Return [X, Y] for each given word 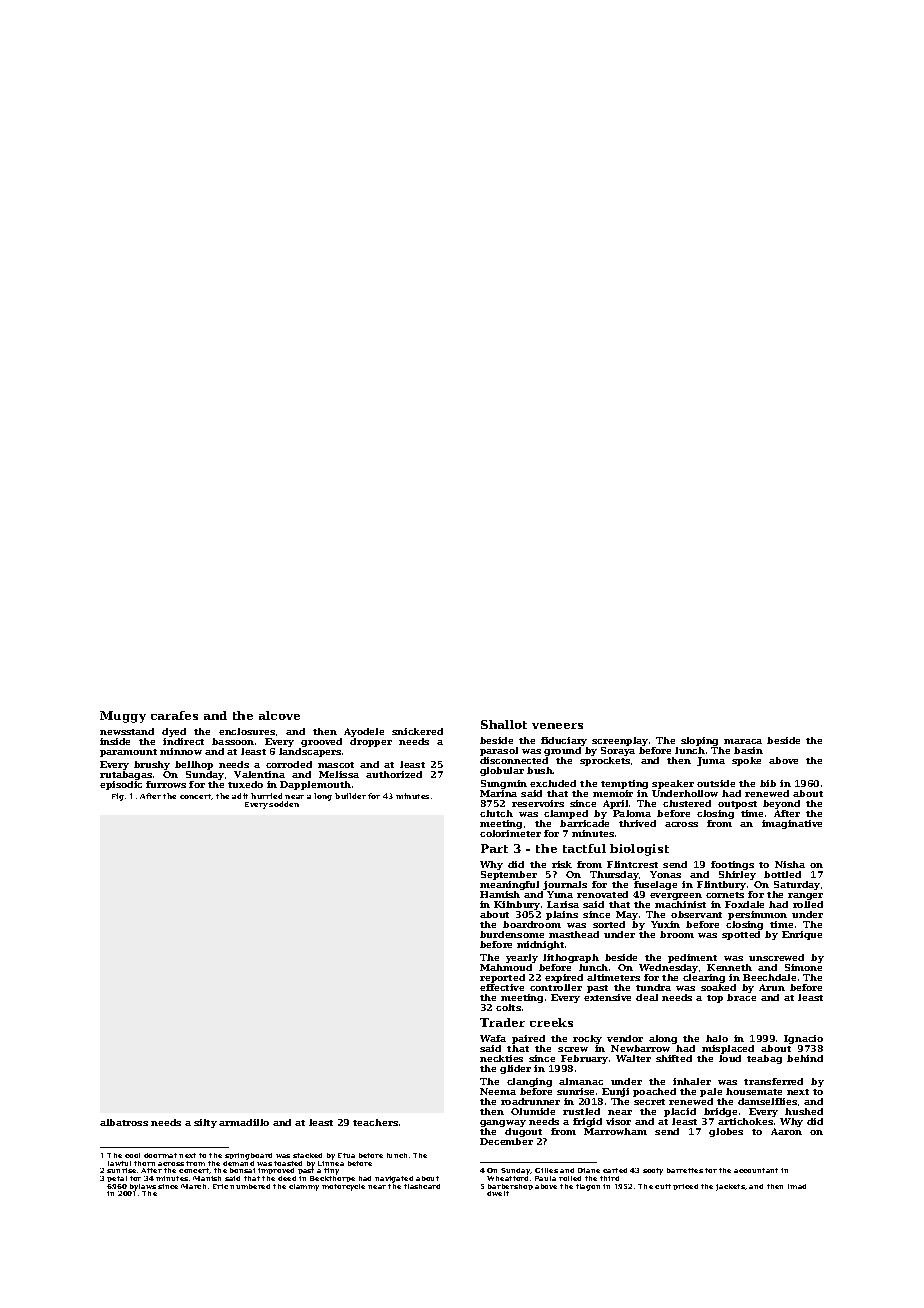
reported [502, 978]
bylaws [143, 1187]
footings [732, 865]
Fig [118, 797]
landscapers [310, 752]
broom [677, 934]
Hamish [500, 894]
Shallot [504, 724]
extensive [607, 997]
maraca [743, 741]
